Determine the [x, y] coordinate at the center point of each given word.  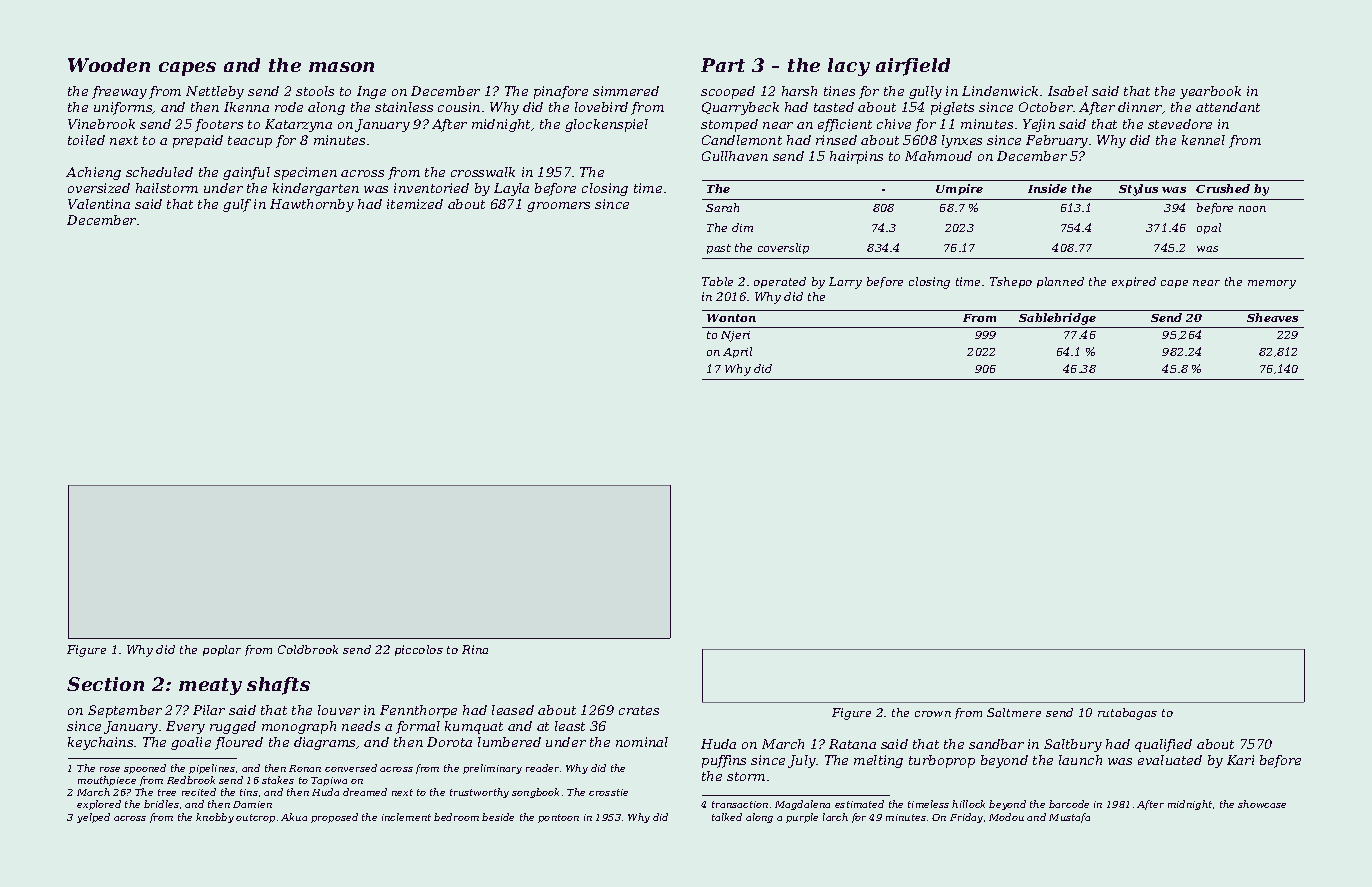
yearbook [1210, 92]
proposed [334, 818]
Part [723, 65]
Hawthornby [312, 205]
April [737, 352]
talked [727, 817]
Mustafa [1069, 818]
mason [341, 67]
